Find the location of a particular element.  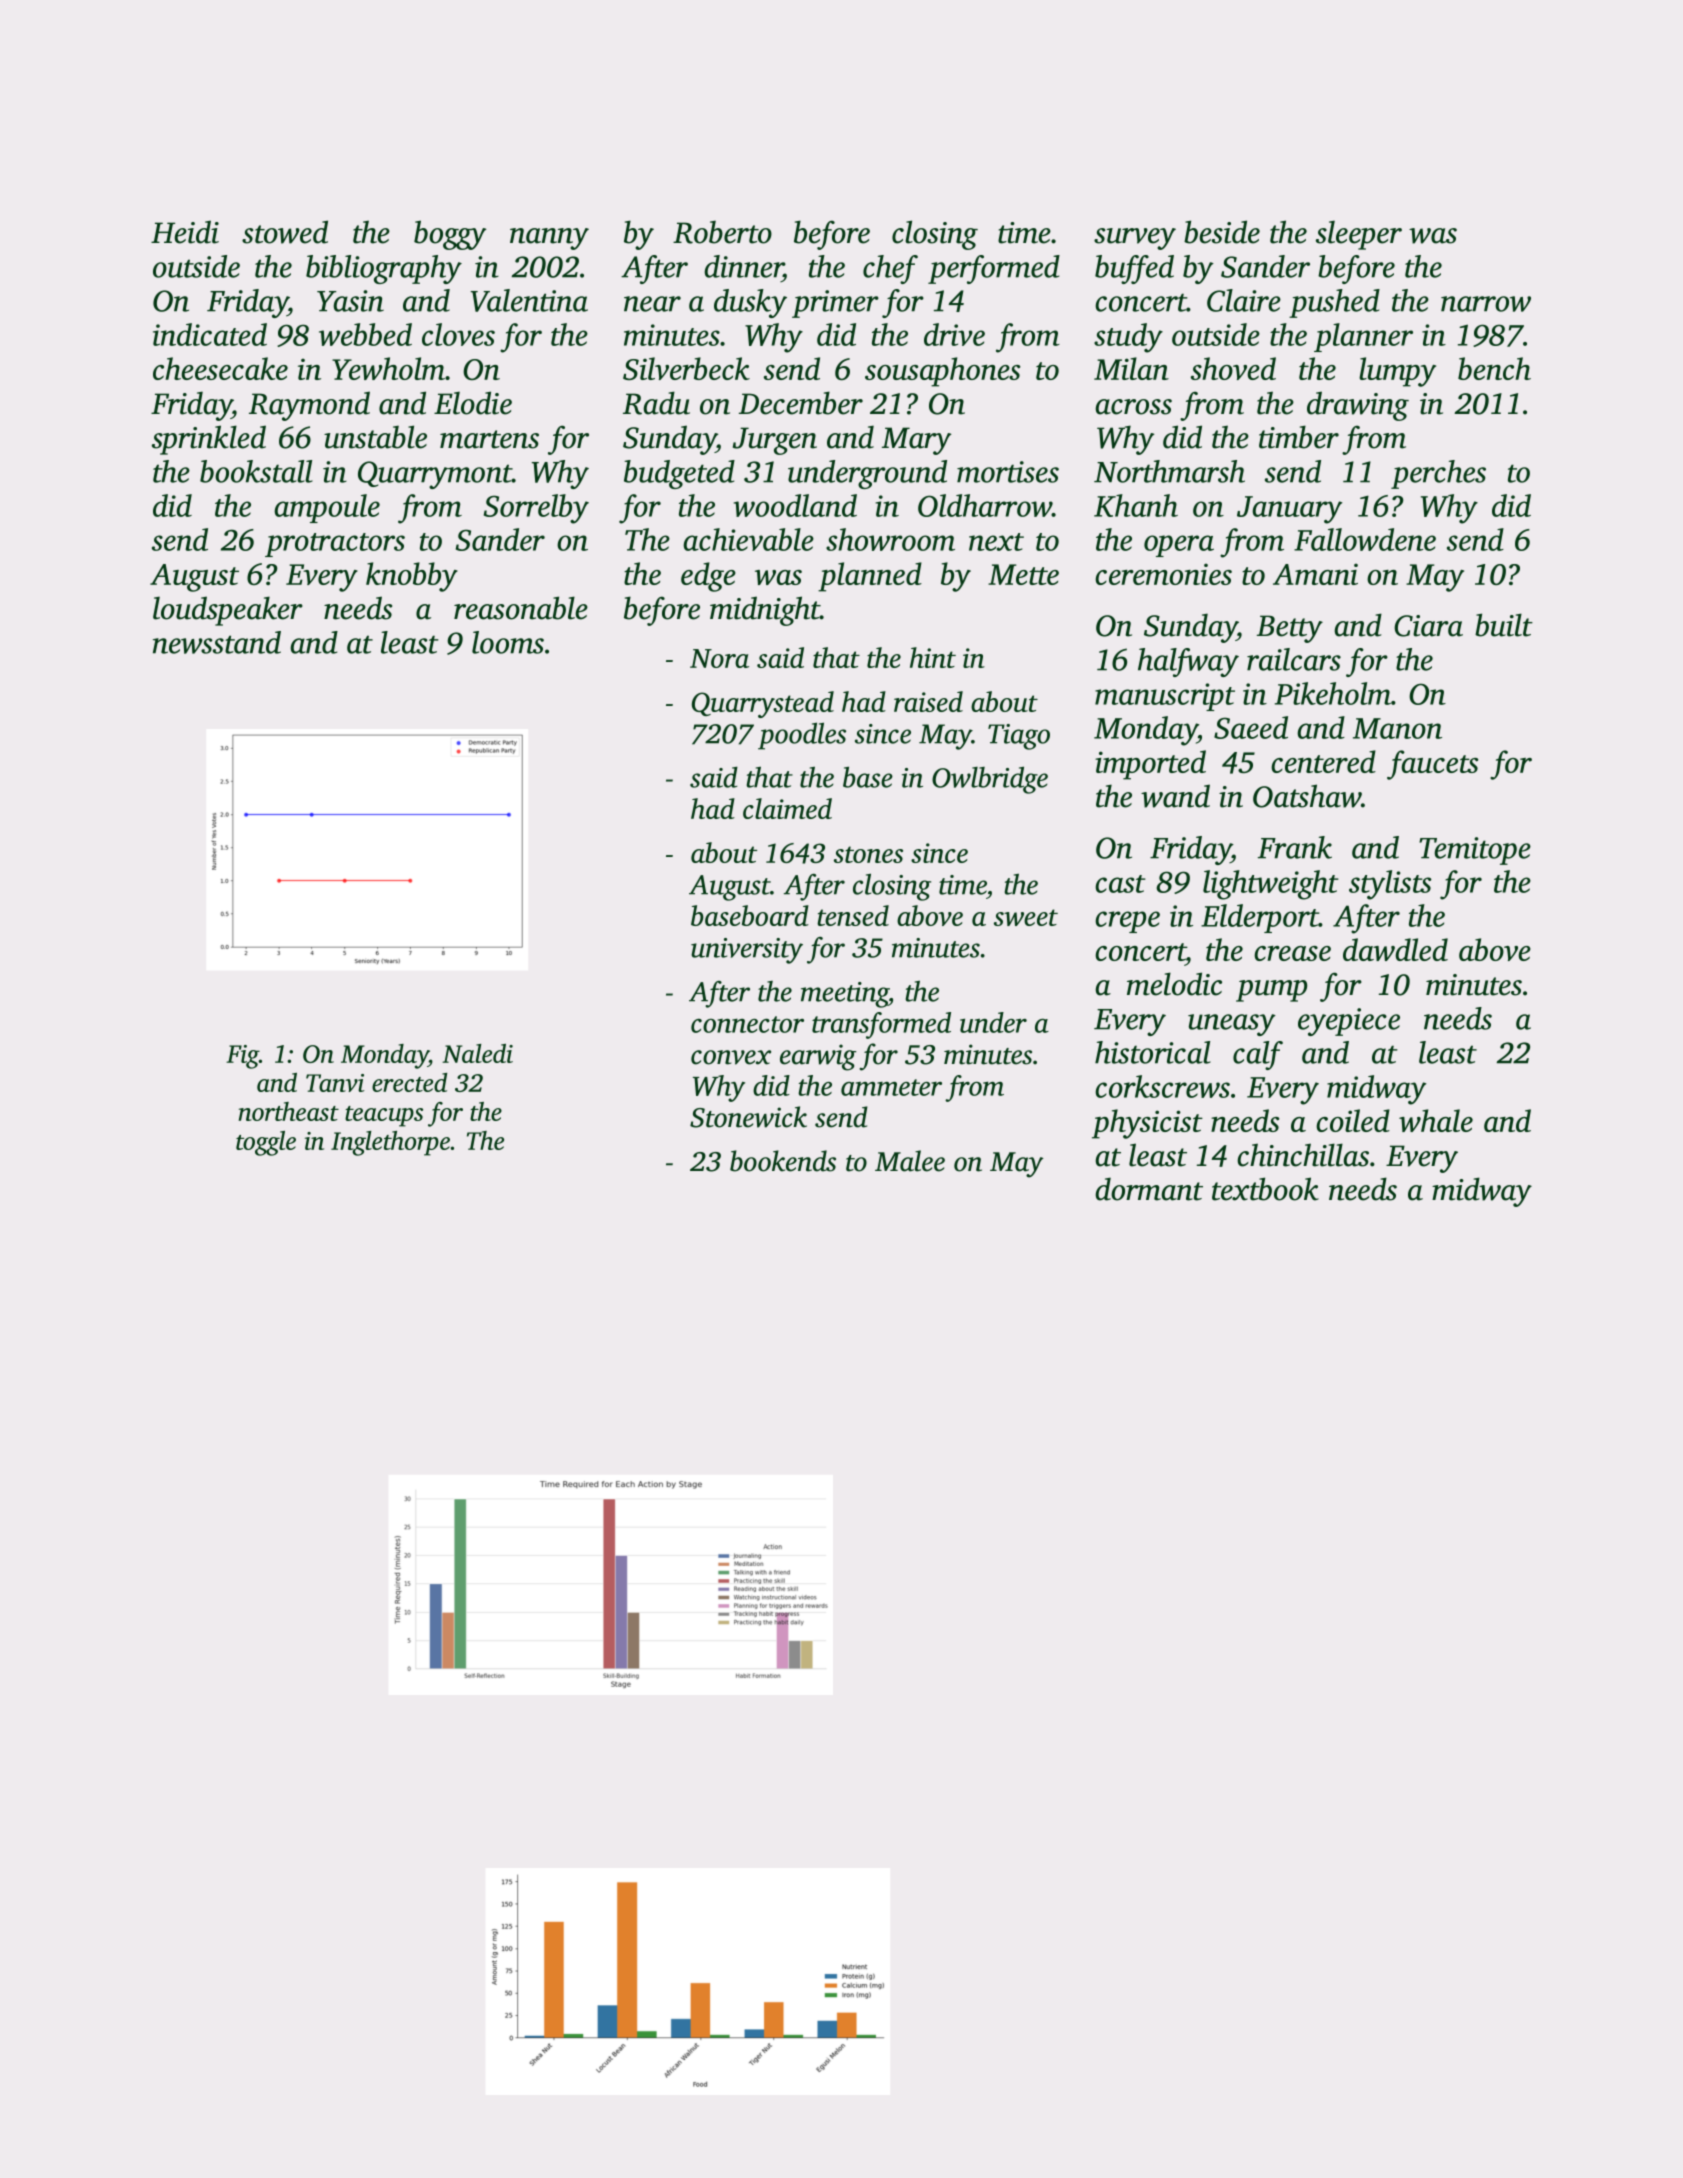

perches is located at coordinates (1438, 474).
